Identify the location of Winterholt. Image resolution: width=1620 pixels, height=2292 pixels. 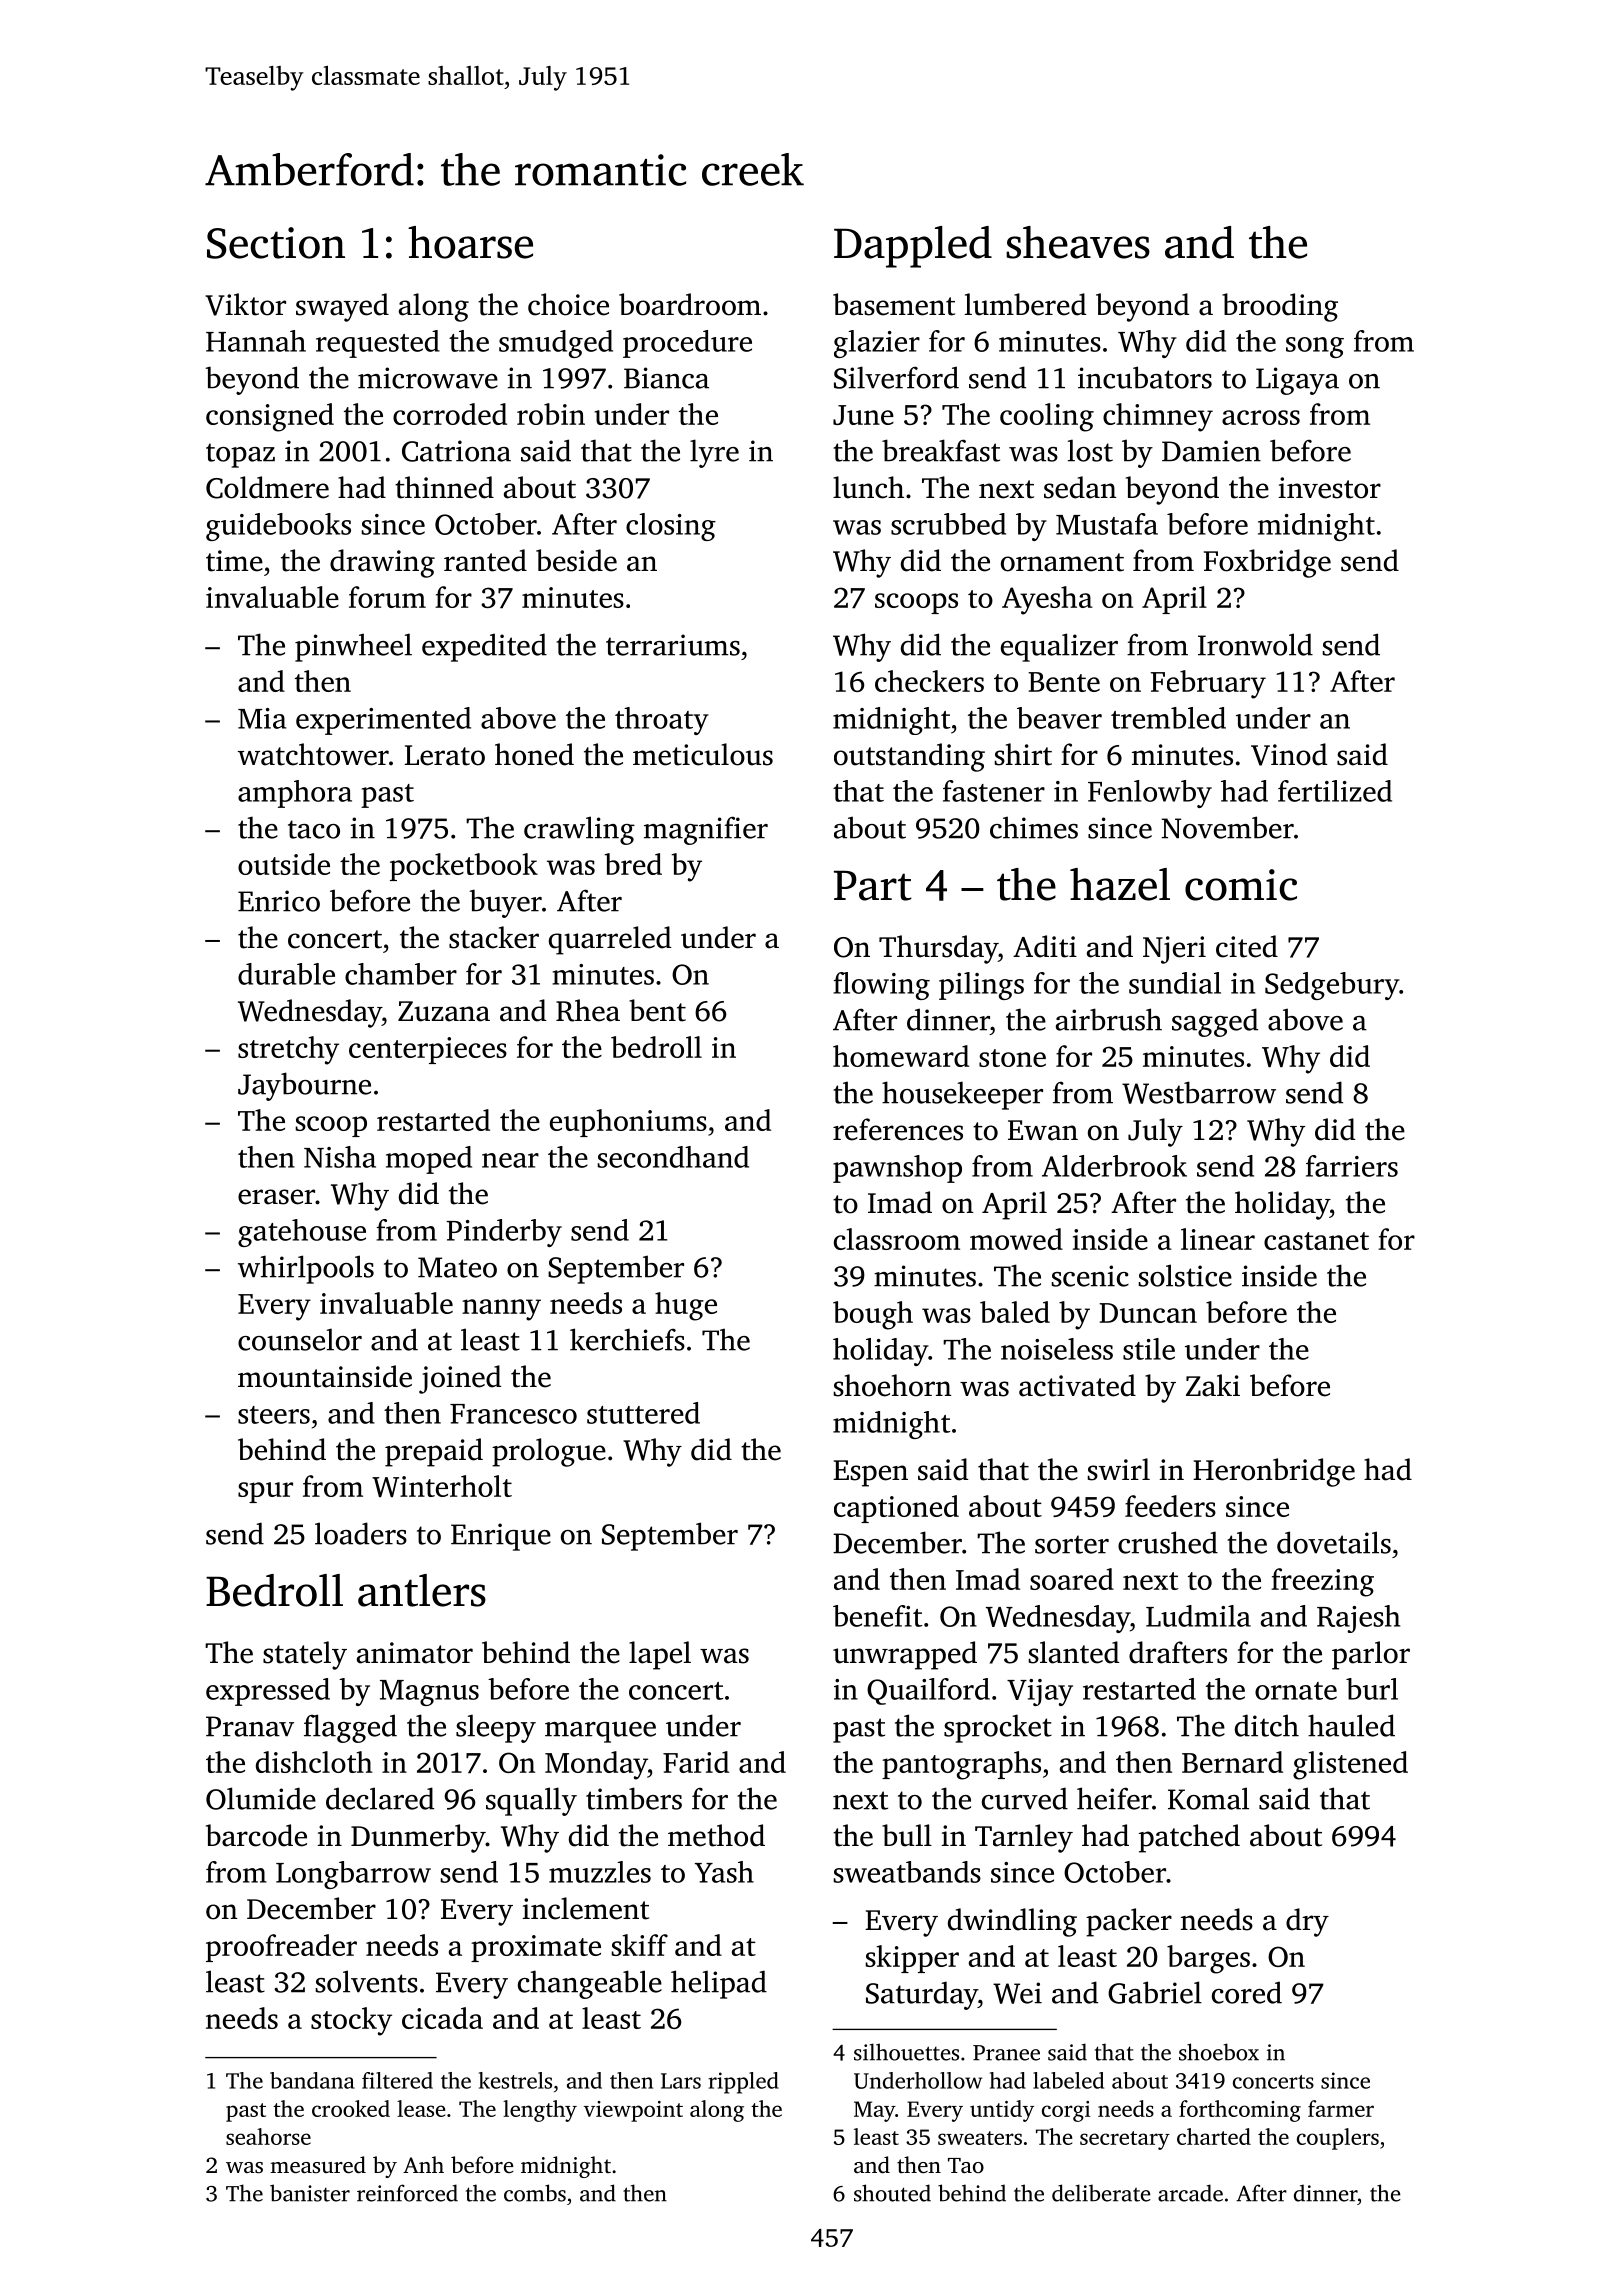
(442, 1486).
